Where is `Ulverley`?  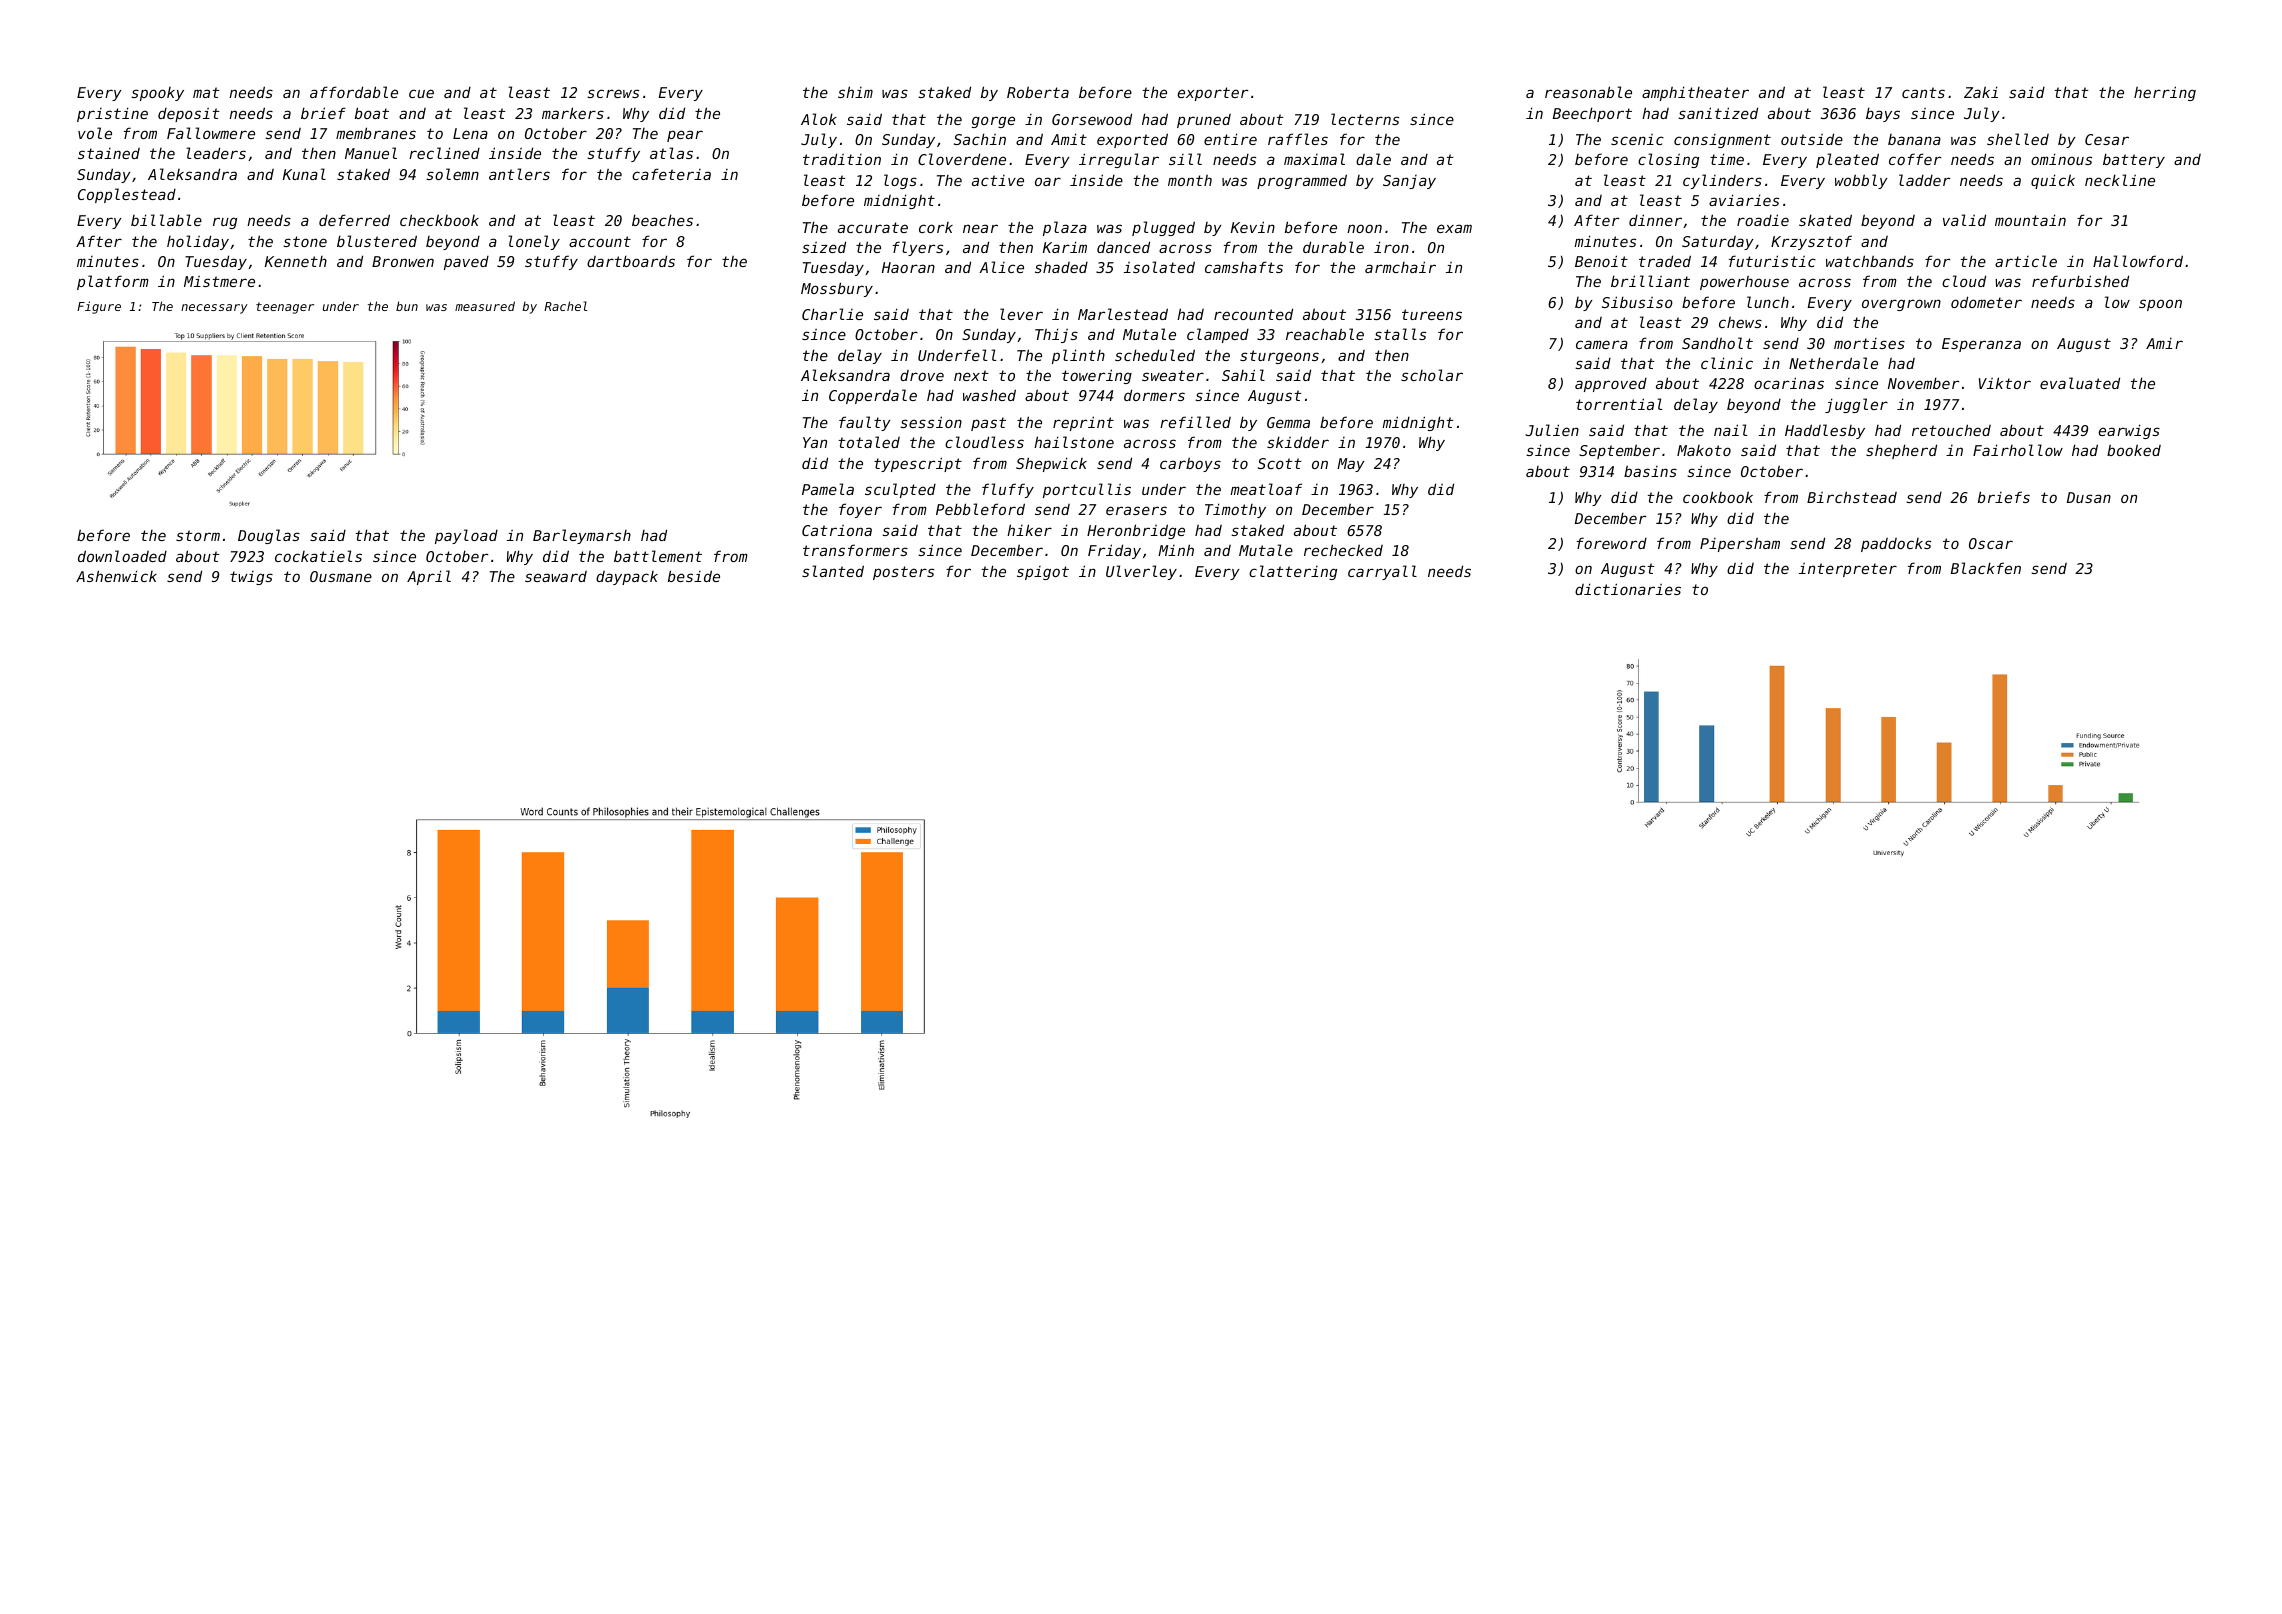
Ulverley is located at coordinates (1141, 572).
